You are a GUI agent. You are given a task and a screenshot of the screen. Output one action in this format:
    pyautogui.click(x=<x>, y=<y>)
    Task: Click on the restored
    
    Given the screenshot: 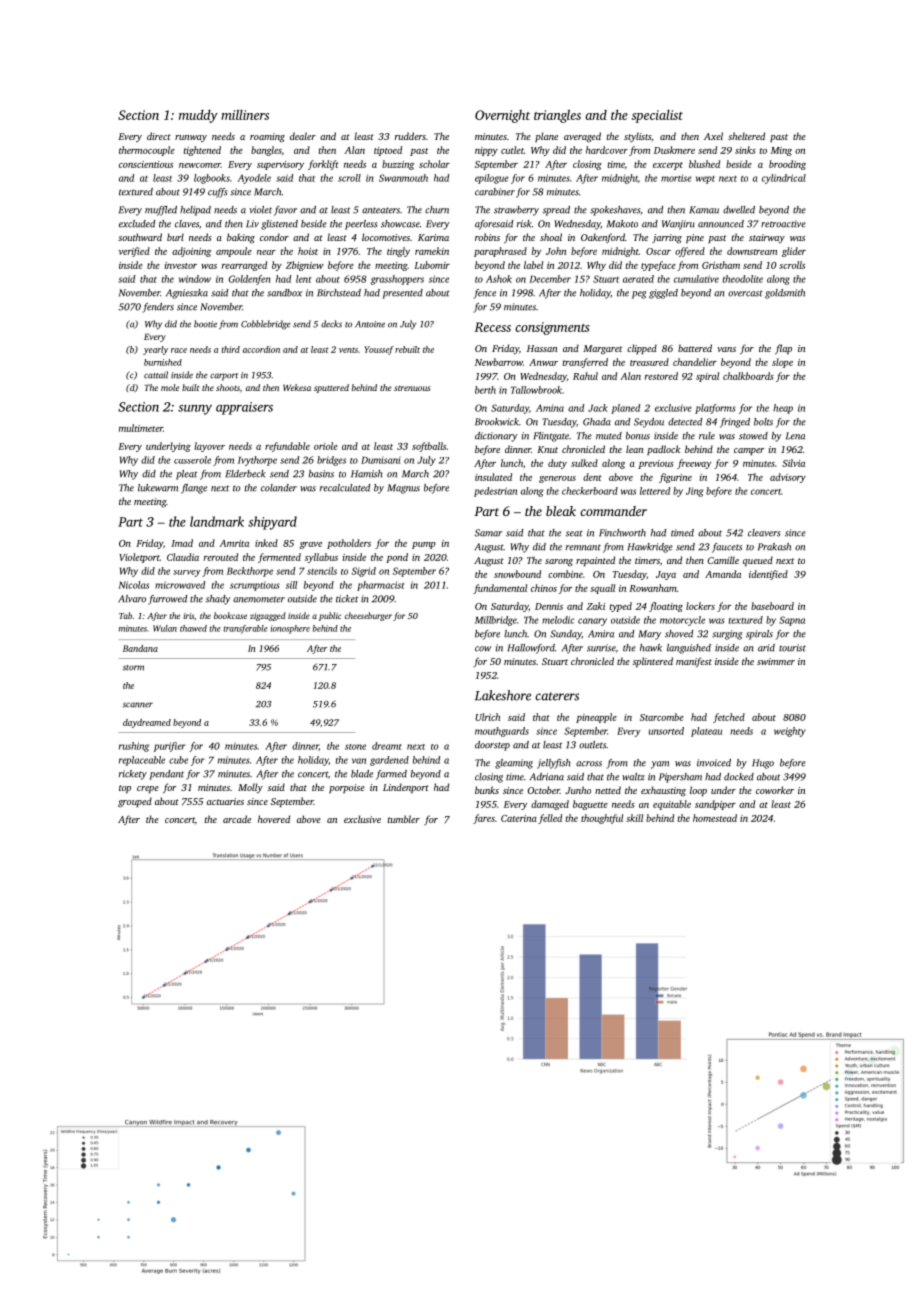 What is the action you would take?
    pyautogui.click(x=661, y=376)
